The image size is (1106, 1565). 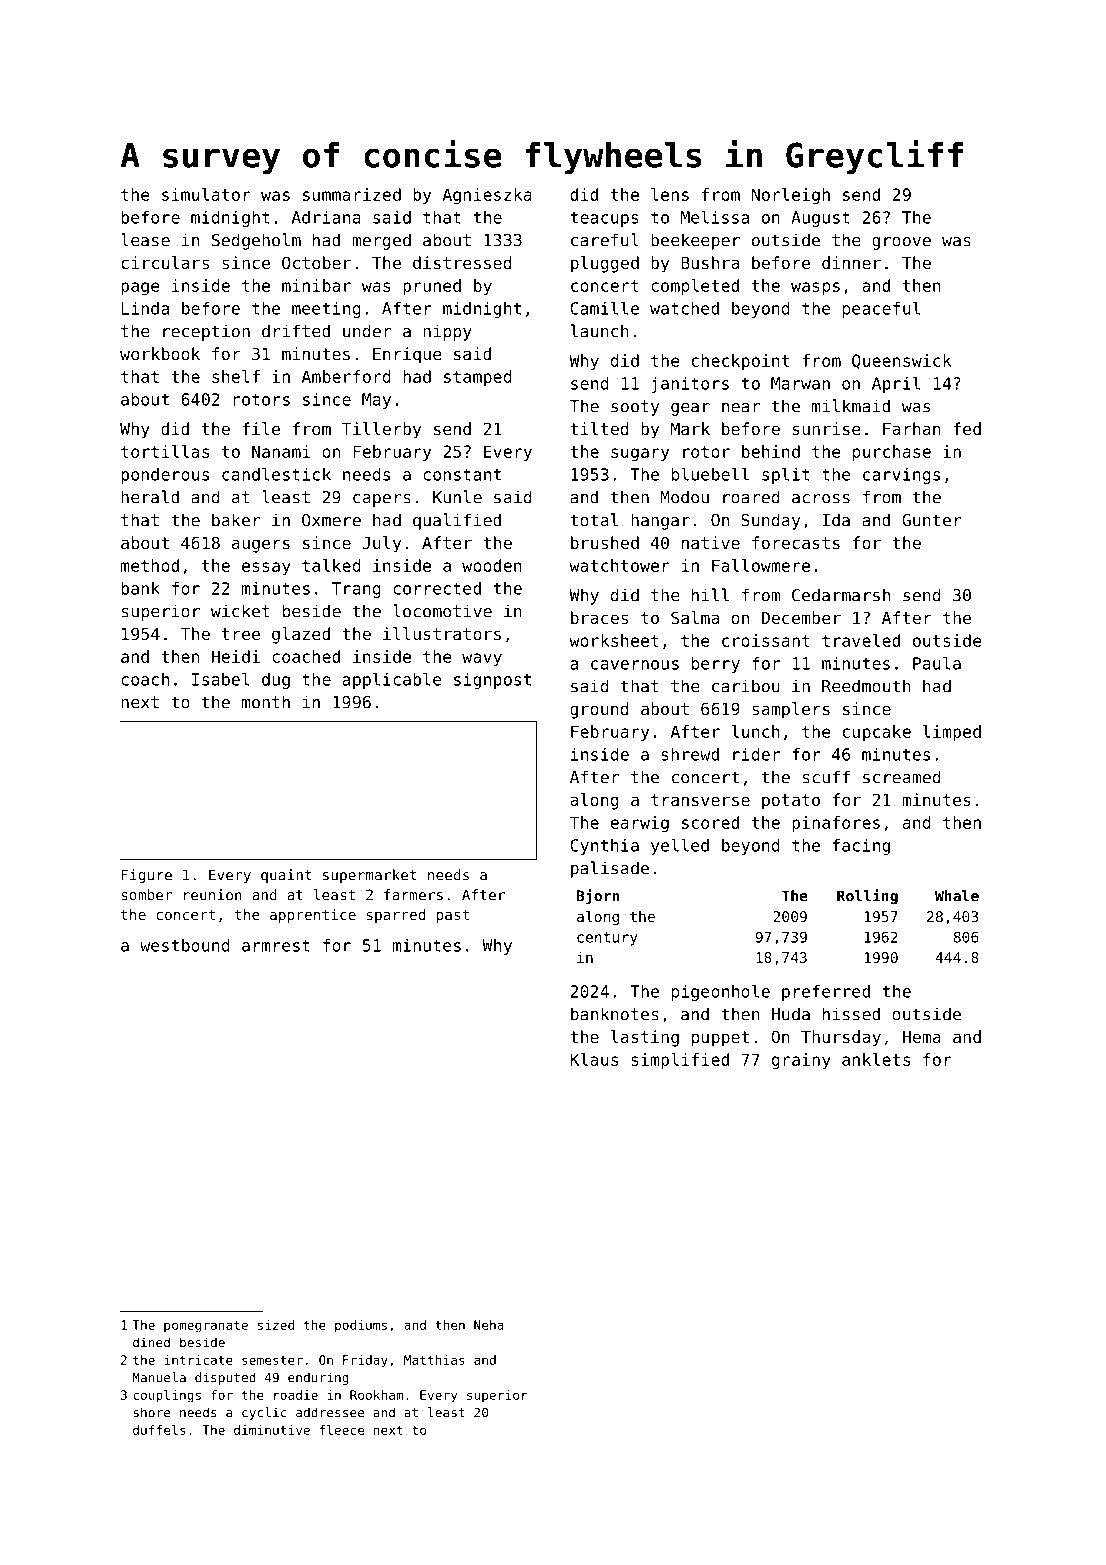 I want to click on duffels, so click(x=159, y=1430).
